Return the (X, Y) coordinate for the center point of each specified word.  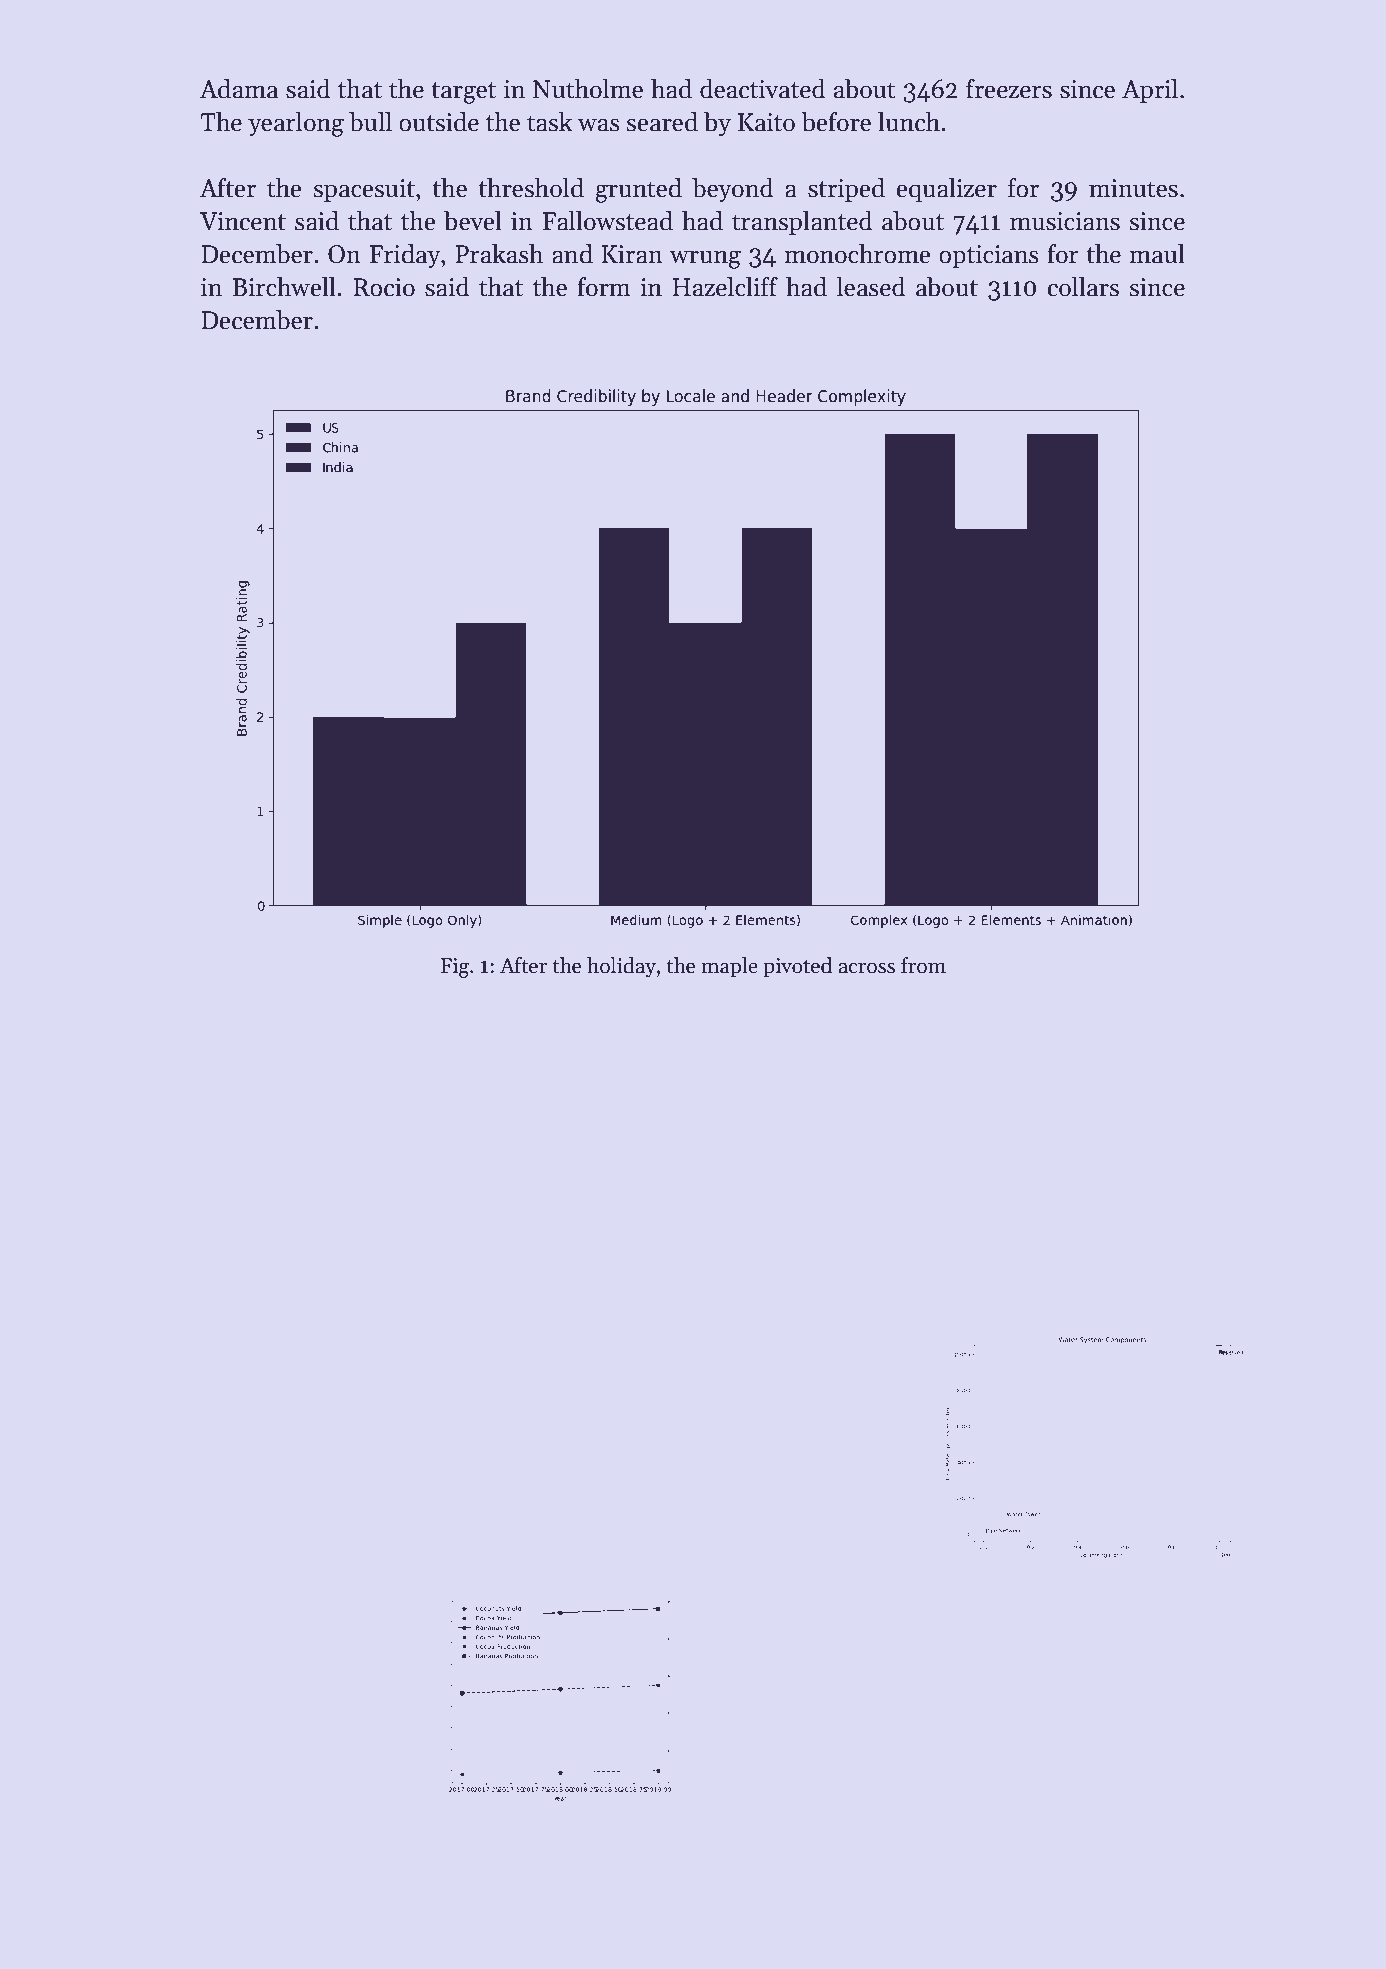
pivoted (797, 967)
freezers (1009, 89)
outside (439, 122)
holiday (621, 967)
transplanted (802, 223)
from (923, 965)
